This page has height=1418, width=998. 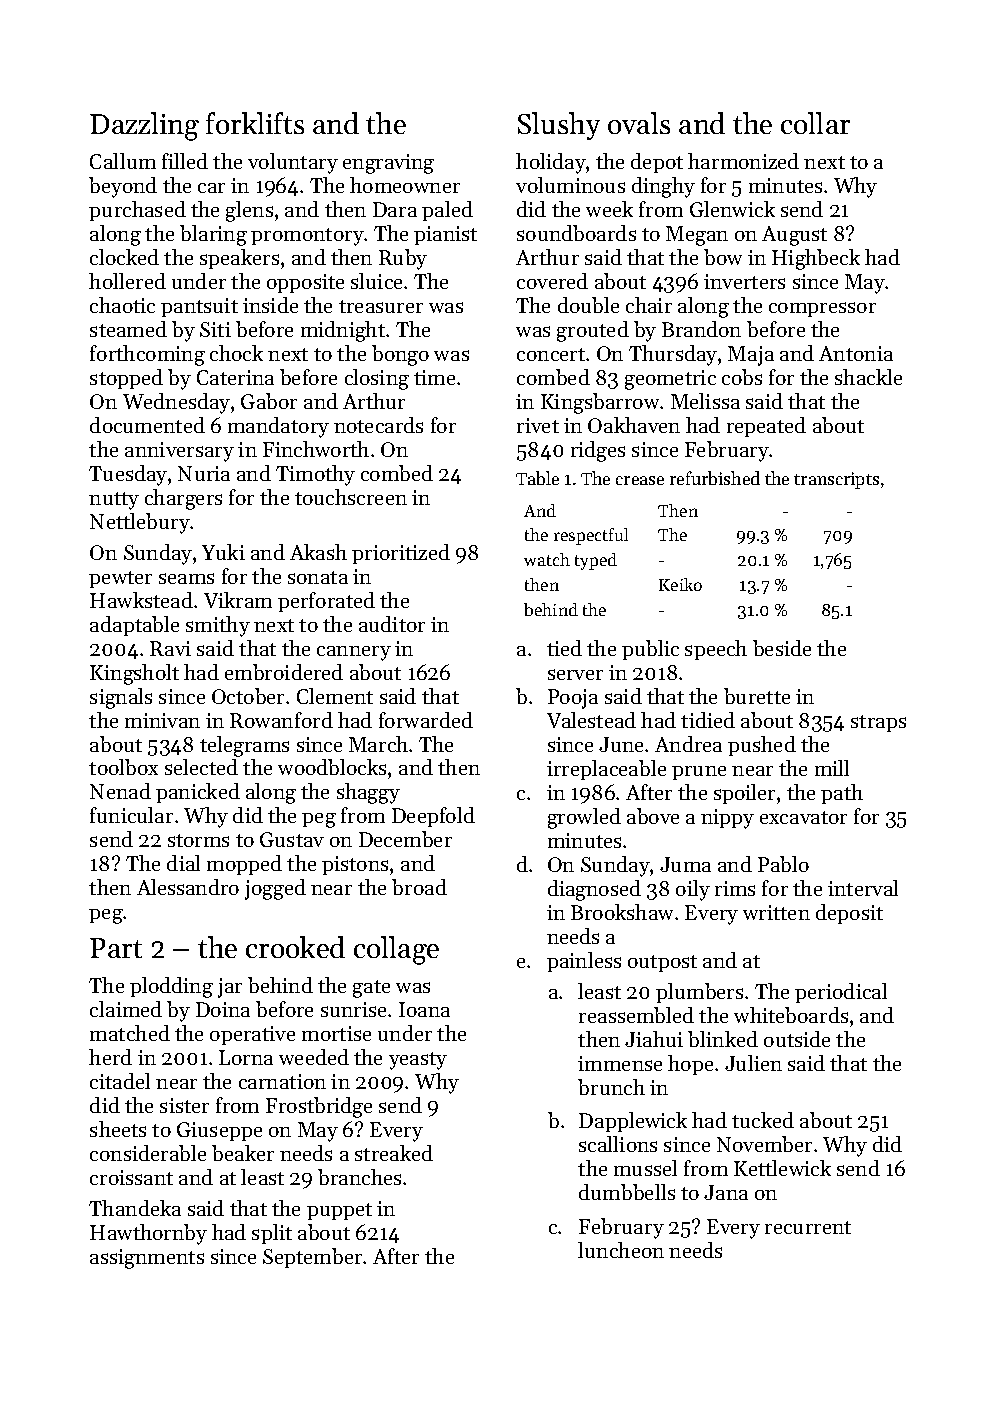 What do you see at coordinates (596, 561) in the page?
I see `typed` at bounding box center [596, 561].
